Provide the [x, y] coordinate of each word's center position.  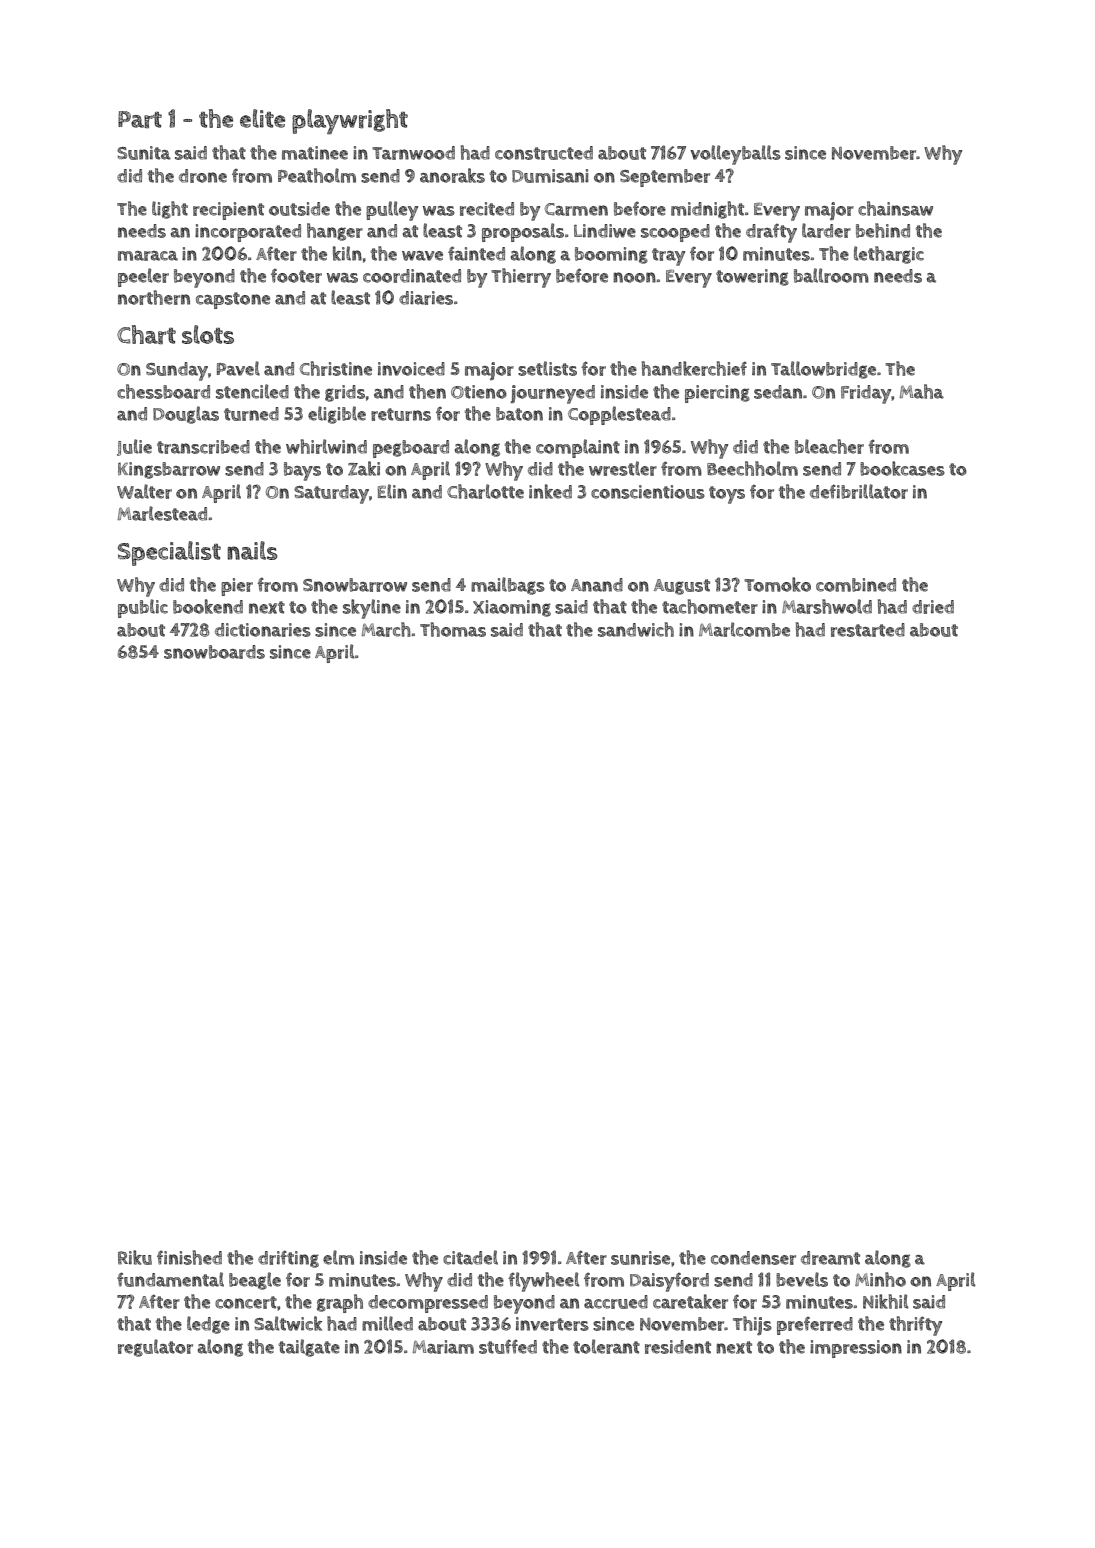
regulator [155, 1348]
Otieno [479, 392]
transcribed [203, 447]
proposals [523, 232]
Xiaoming [512, 608]
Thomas [453, 629]
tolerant [606, 1346]
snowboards [214, 652]
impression [856, 1349]
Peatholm [317, 175]
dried [933, 607]
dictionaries [263, 630]
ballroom [831, 275]
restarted [868, 630]
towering [752, 277]
